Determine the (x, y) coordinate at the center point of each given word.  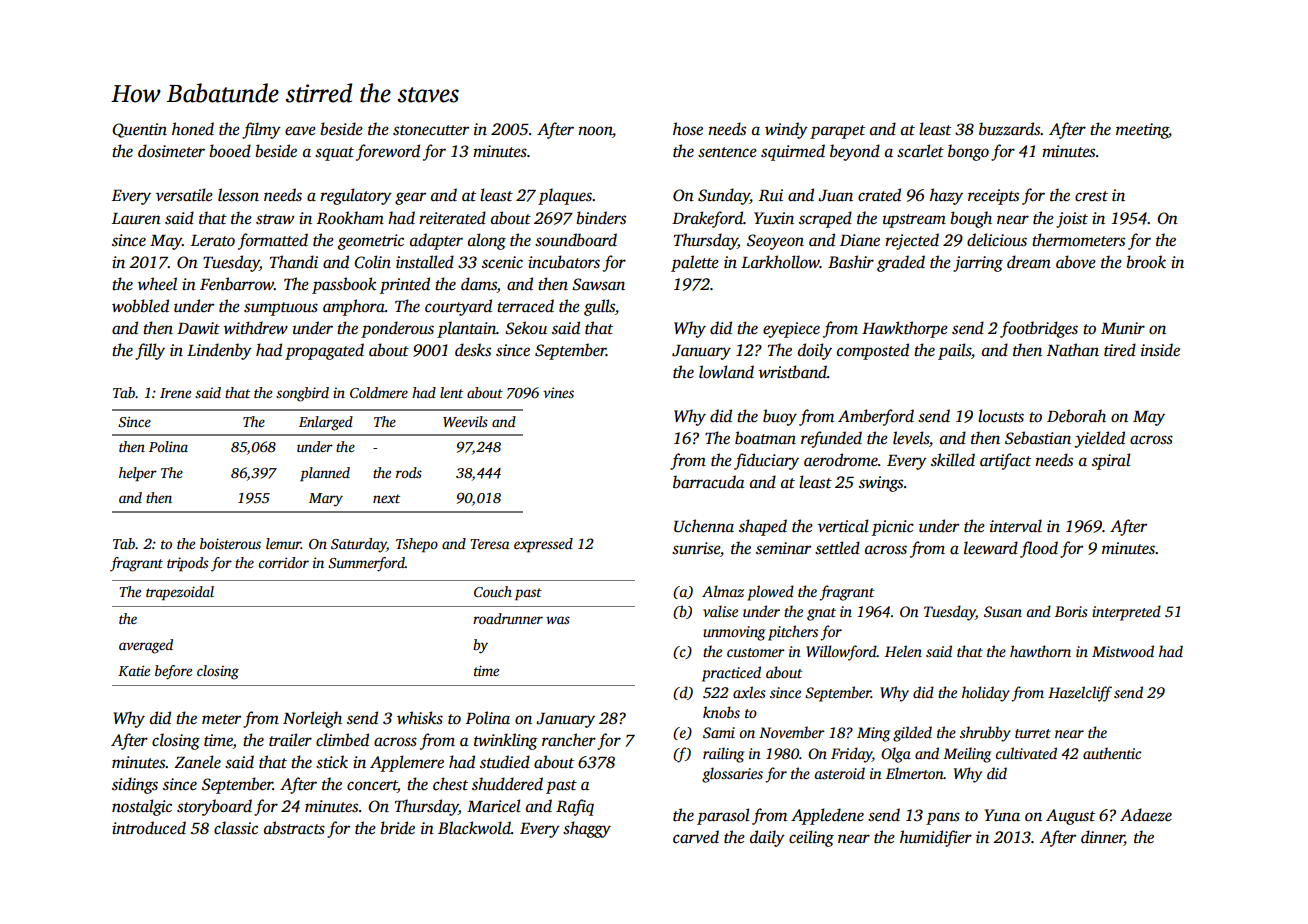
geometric (371, 242)
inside (1160, 350)
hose (688, 129)
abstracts (294, 828)
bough (971, 219)
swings (881, 484)
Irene (175, 393)
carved (696, 837)
